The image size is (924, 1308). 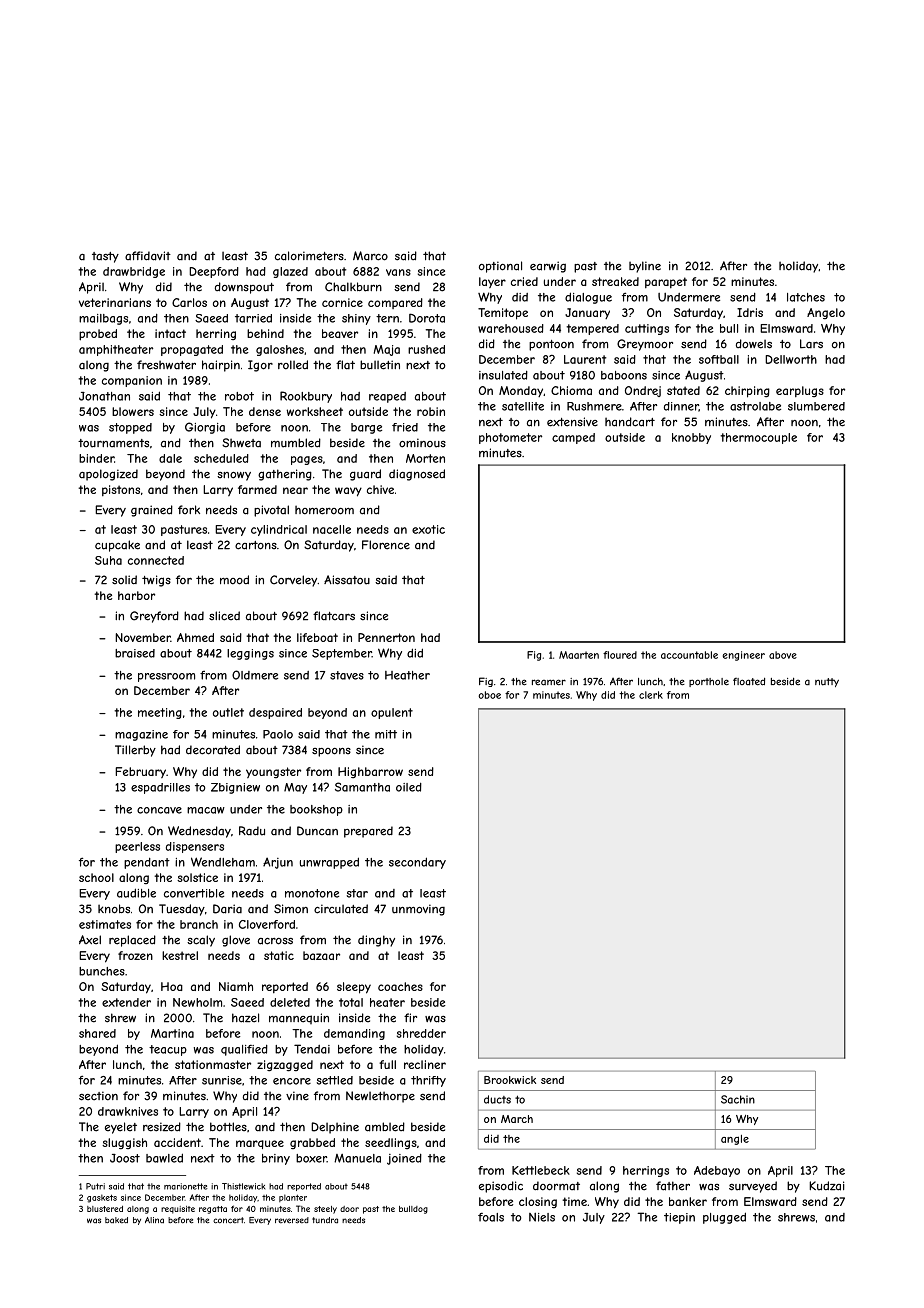 What do you see at coordinates (754, 344) in the document?
I see `dowels` at bounding box center [754, 344].
